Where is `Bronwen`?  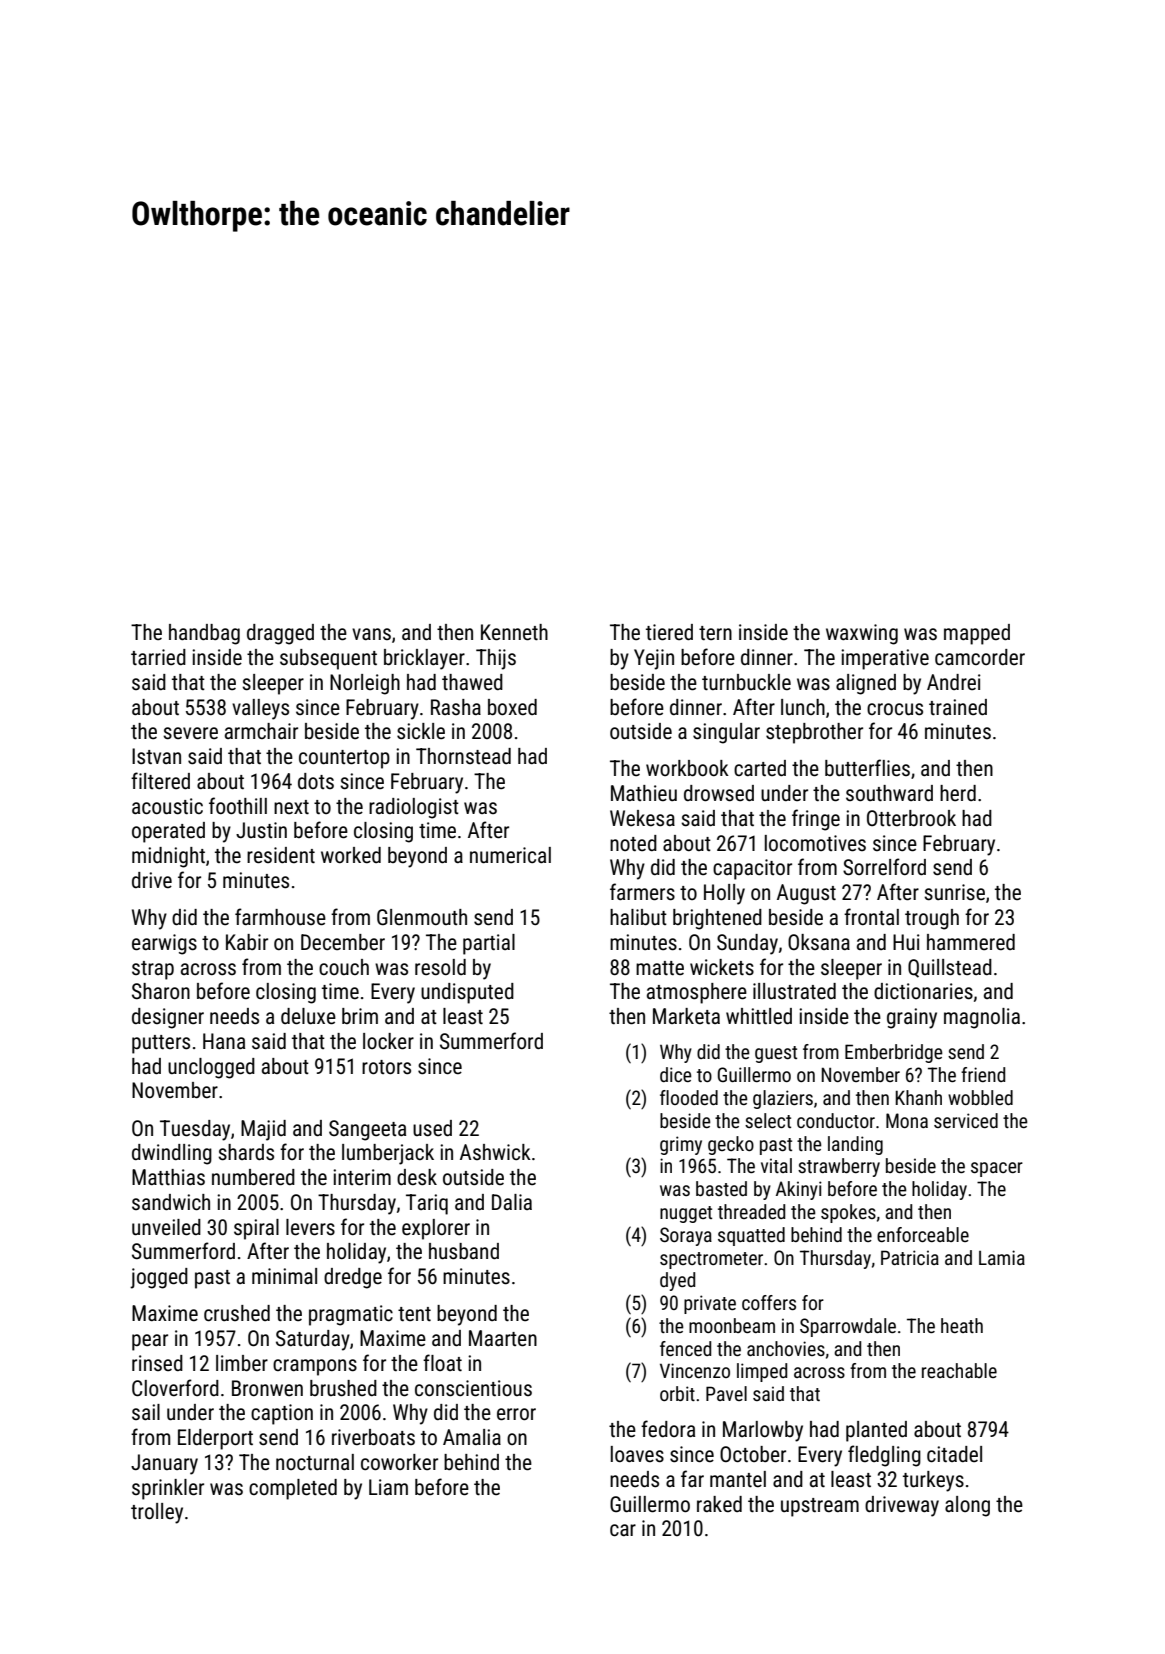 Bronwen is located at coordinates (267, 1388).
